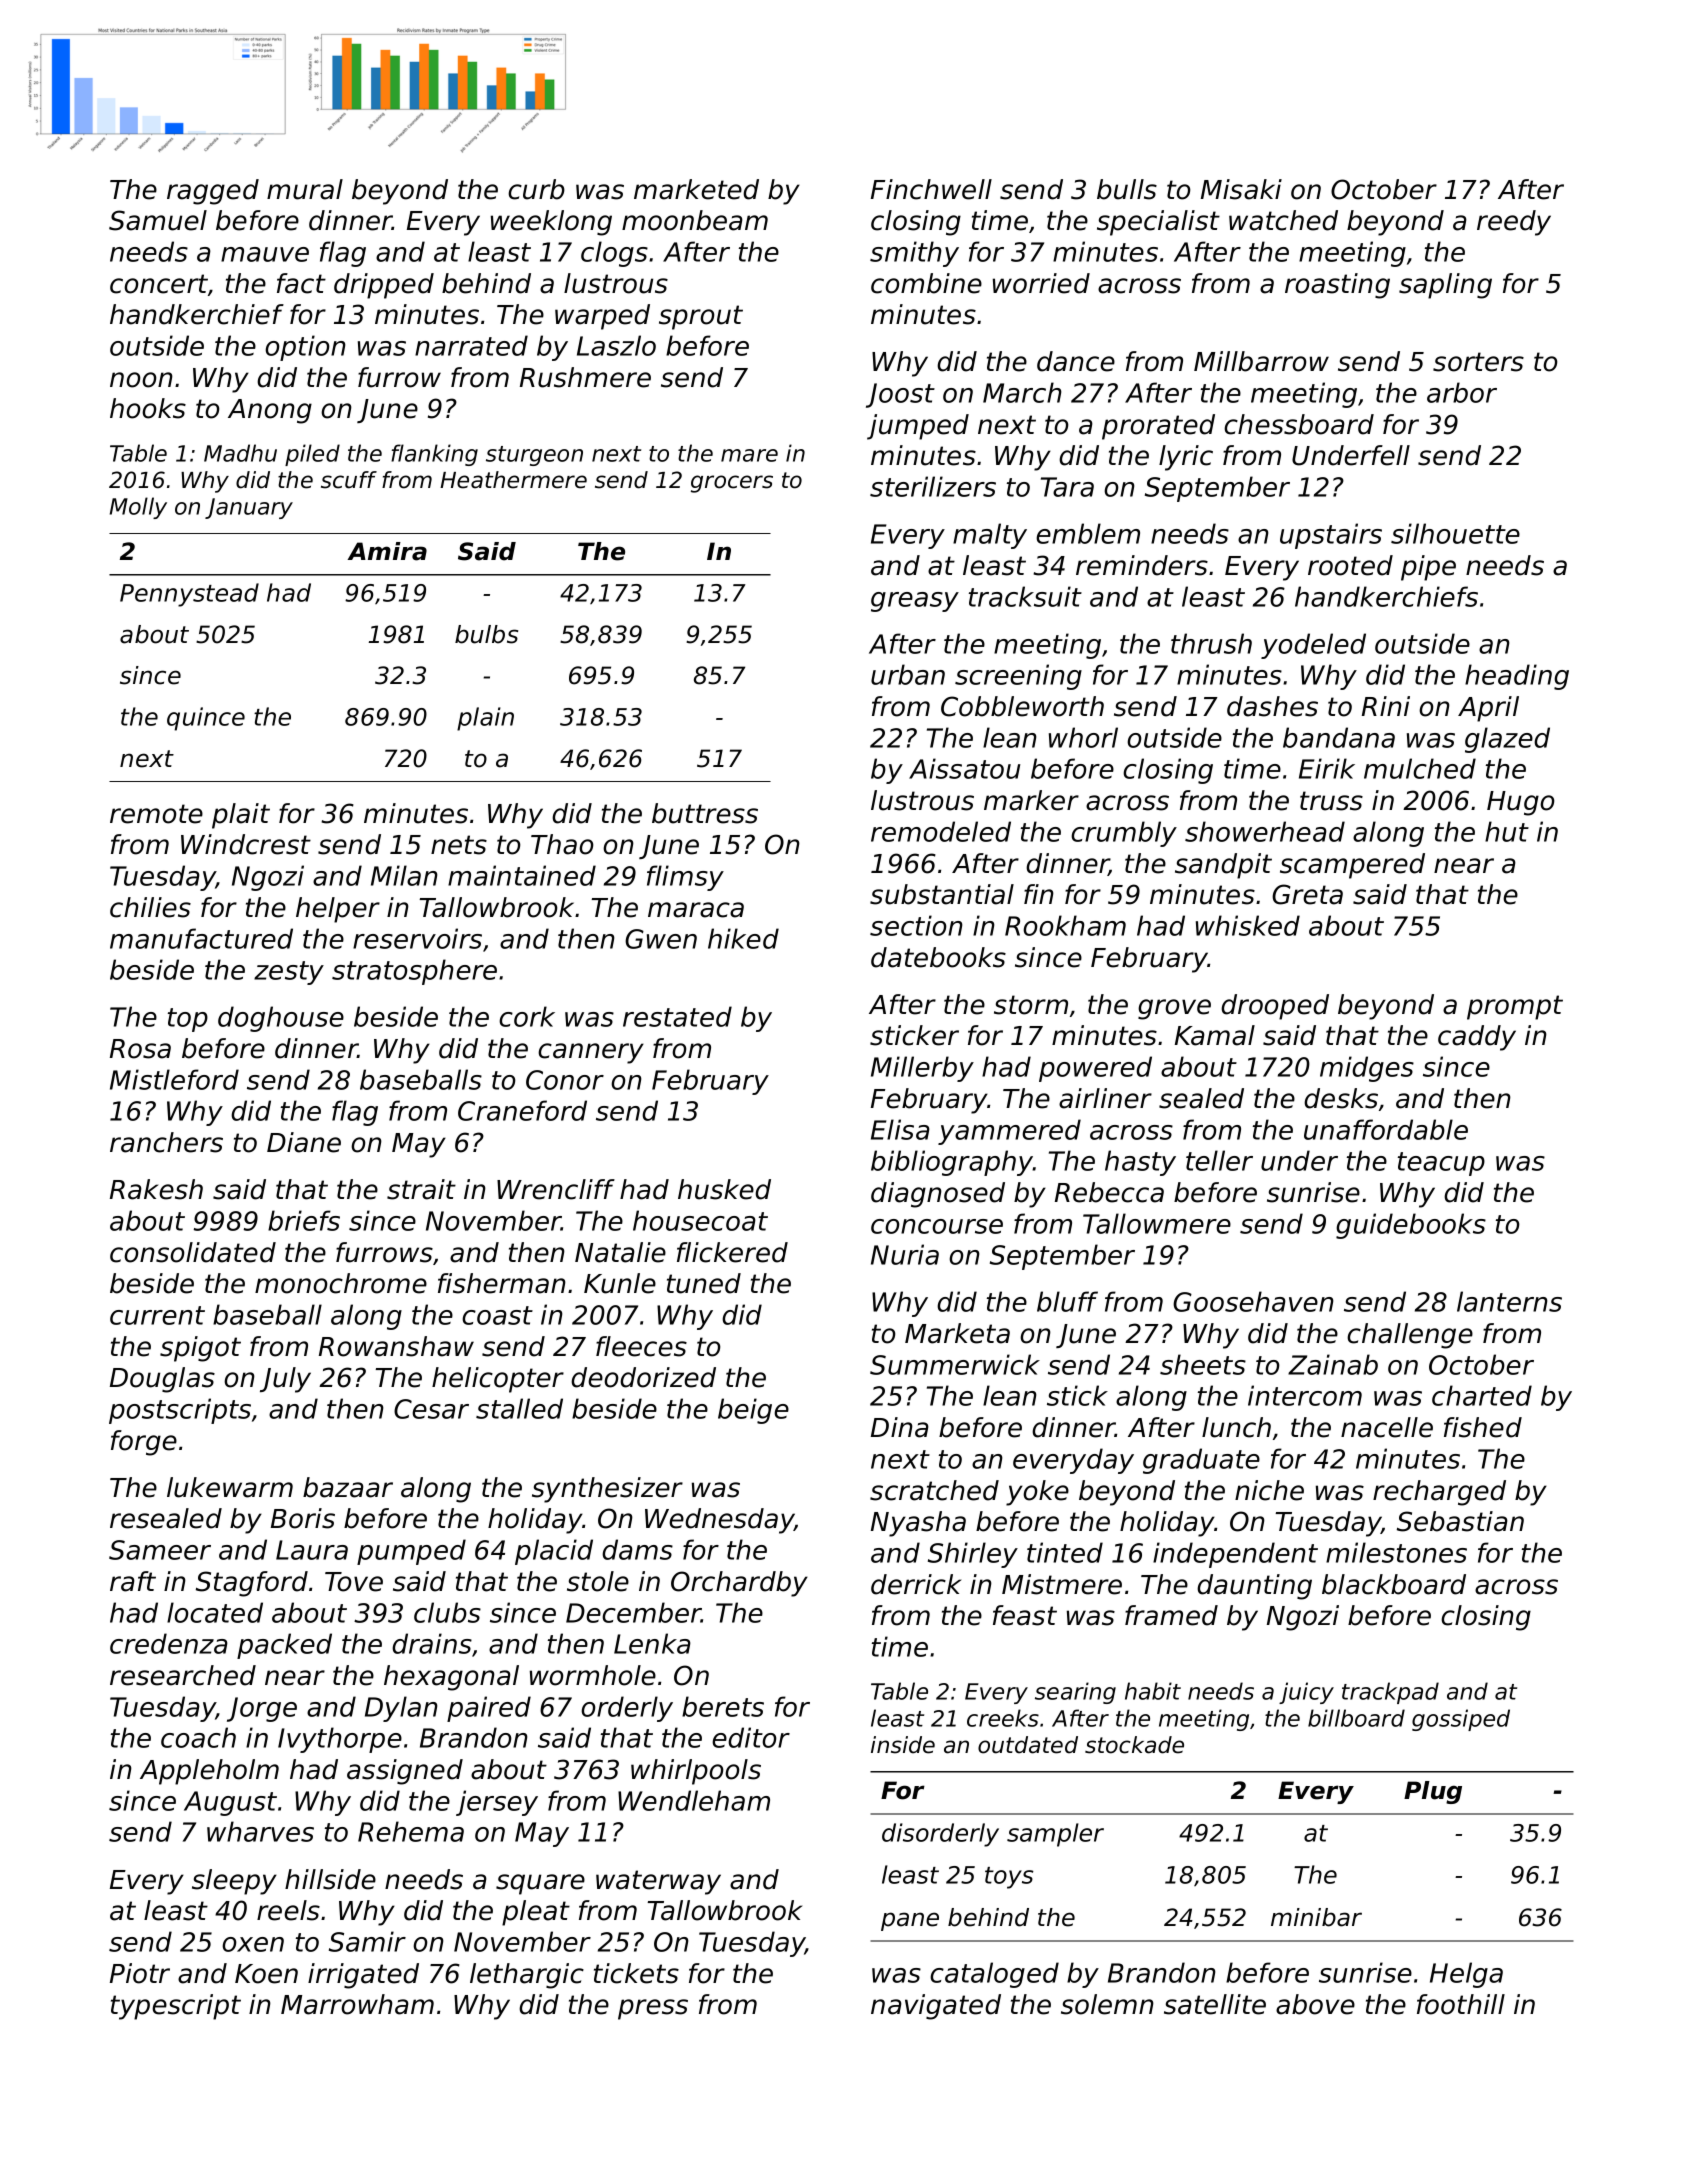 The height and width of the page is (2178, 1683). Describe the element at coordinates (1462, 392) in the page. I see `arbor` at that location.
